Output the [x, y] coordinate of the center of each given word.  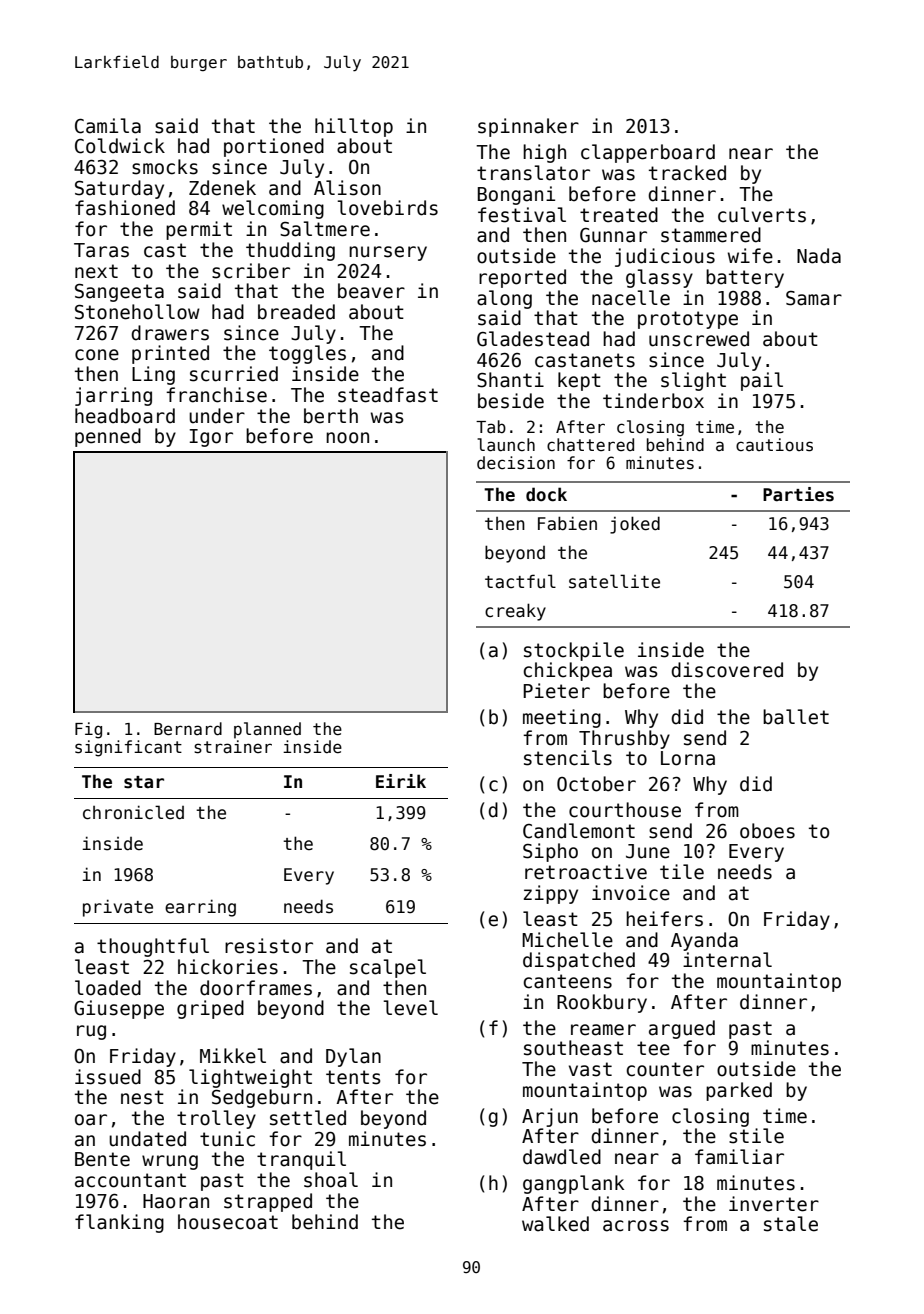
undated [147, 1139]
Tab [491, 427]
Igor [211, 438]
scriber [251, 271]
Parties [798, 494]
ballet [796, 717]
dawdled [562, 1157]
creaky [515, 612]
